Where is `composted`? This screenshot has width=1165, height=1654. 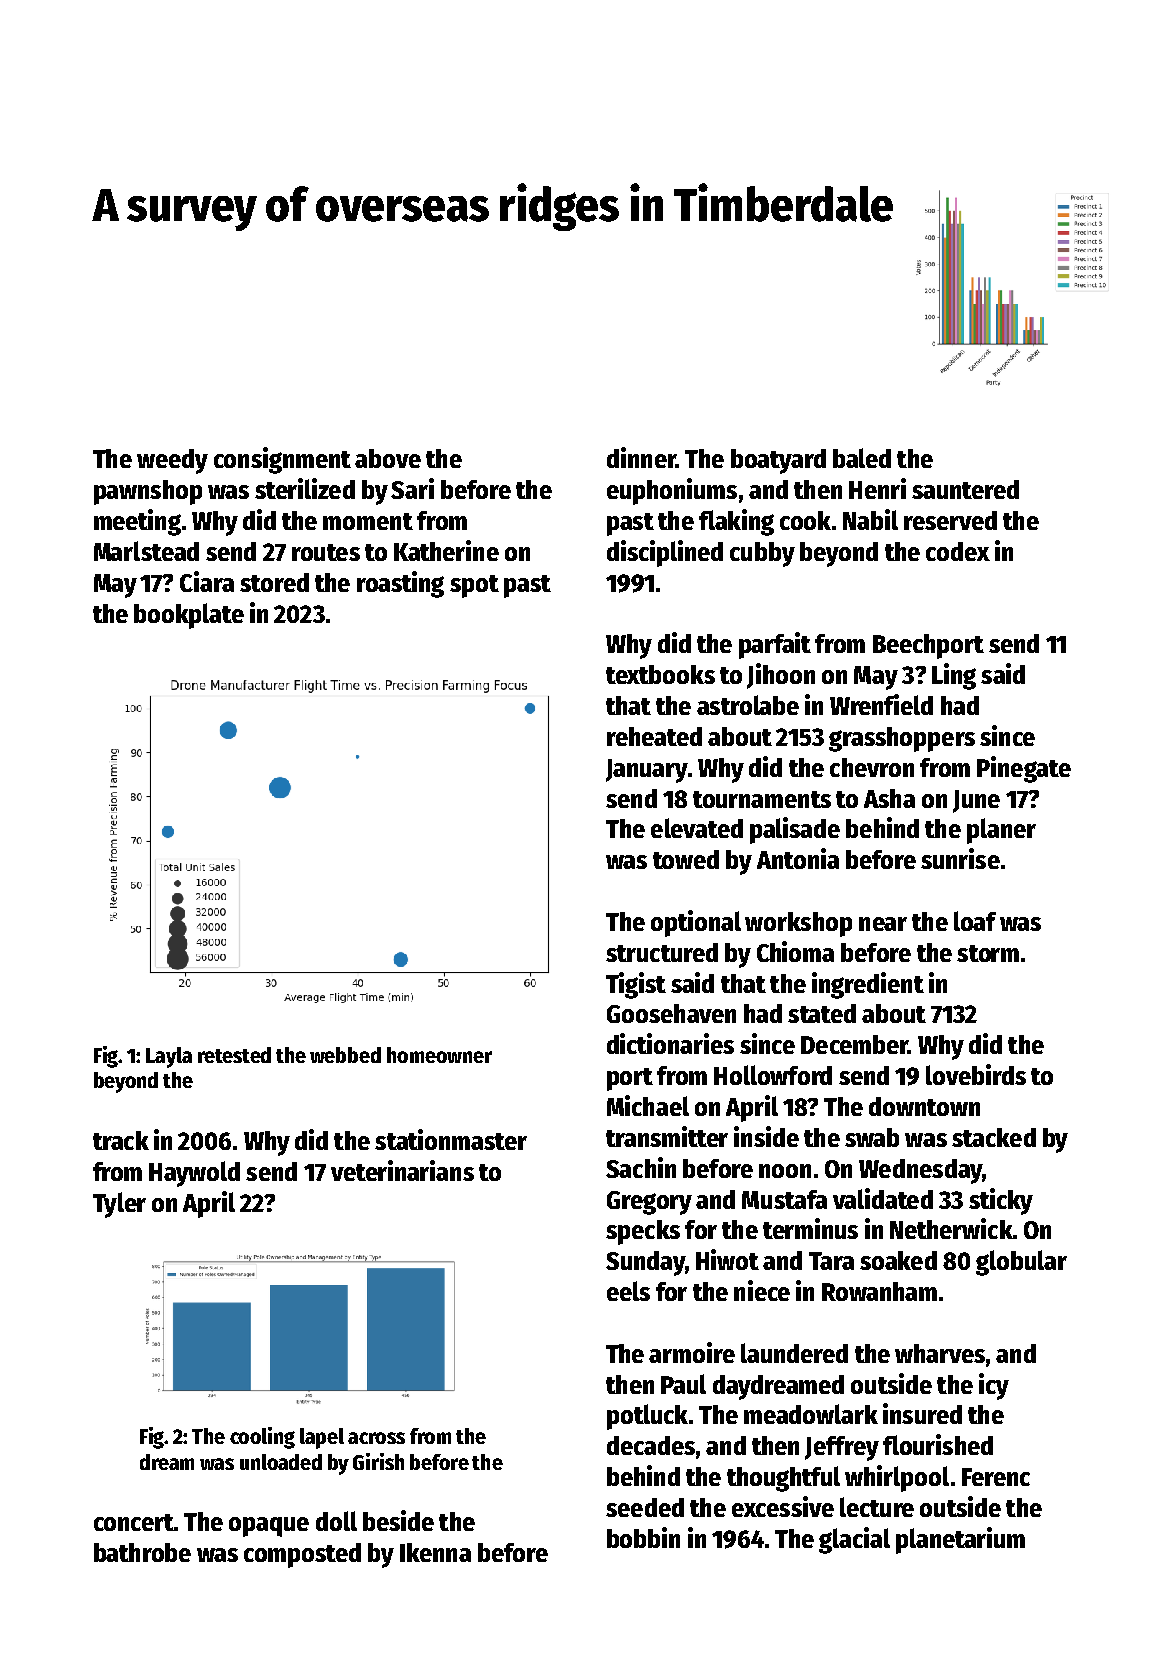 composted is located at coordinates (302, 1555).
